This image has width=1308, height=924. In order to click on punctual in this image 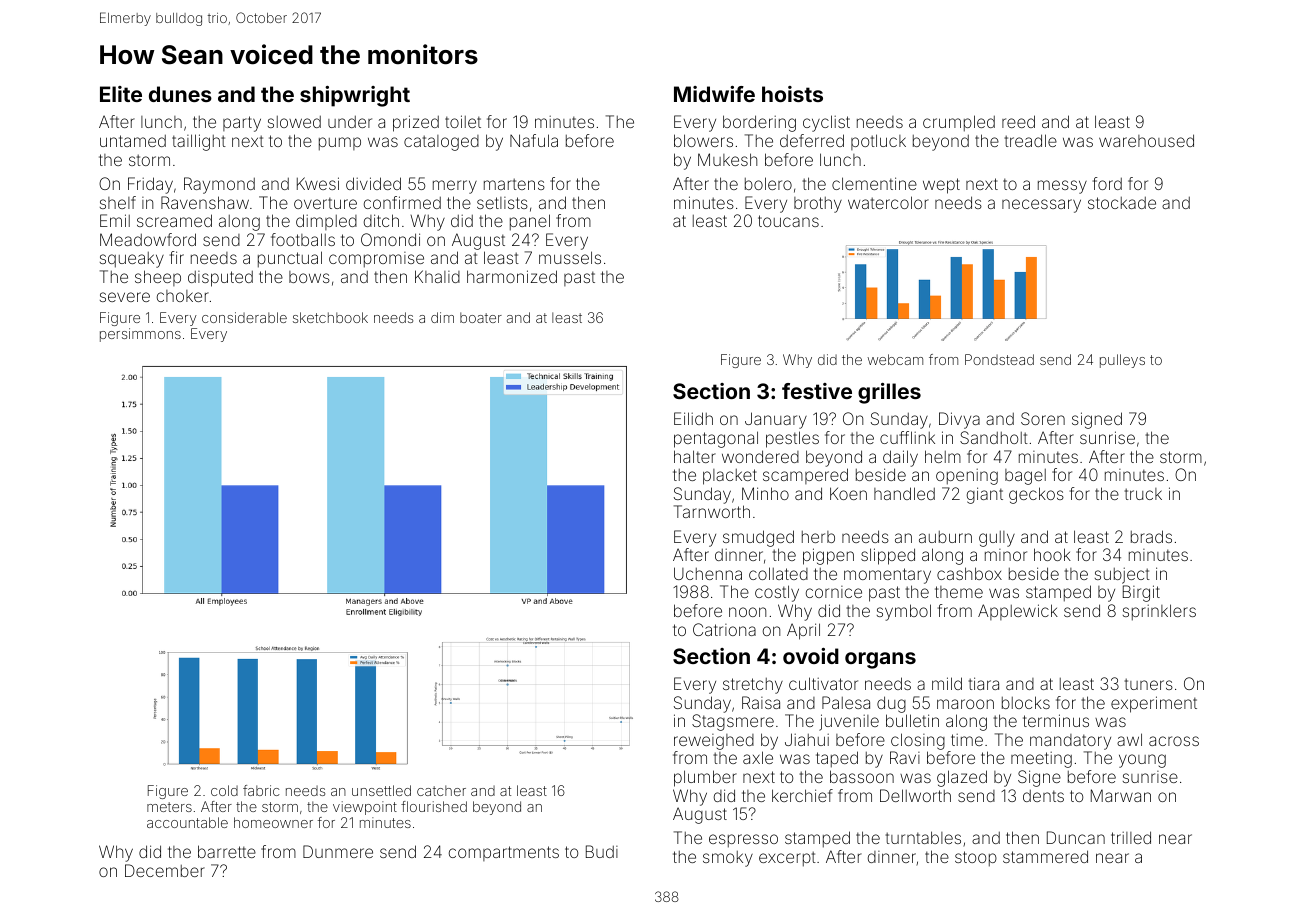, I will do `click(290, 259)`.
